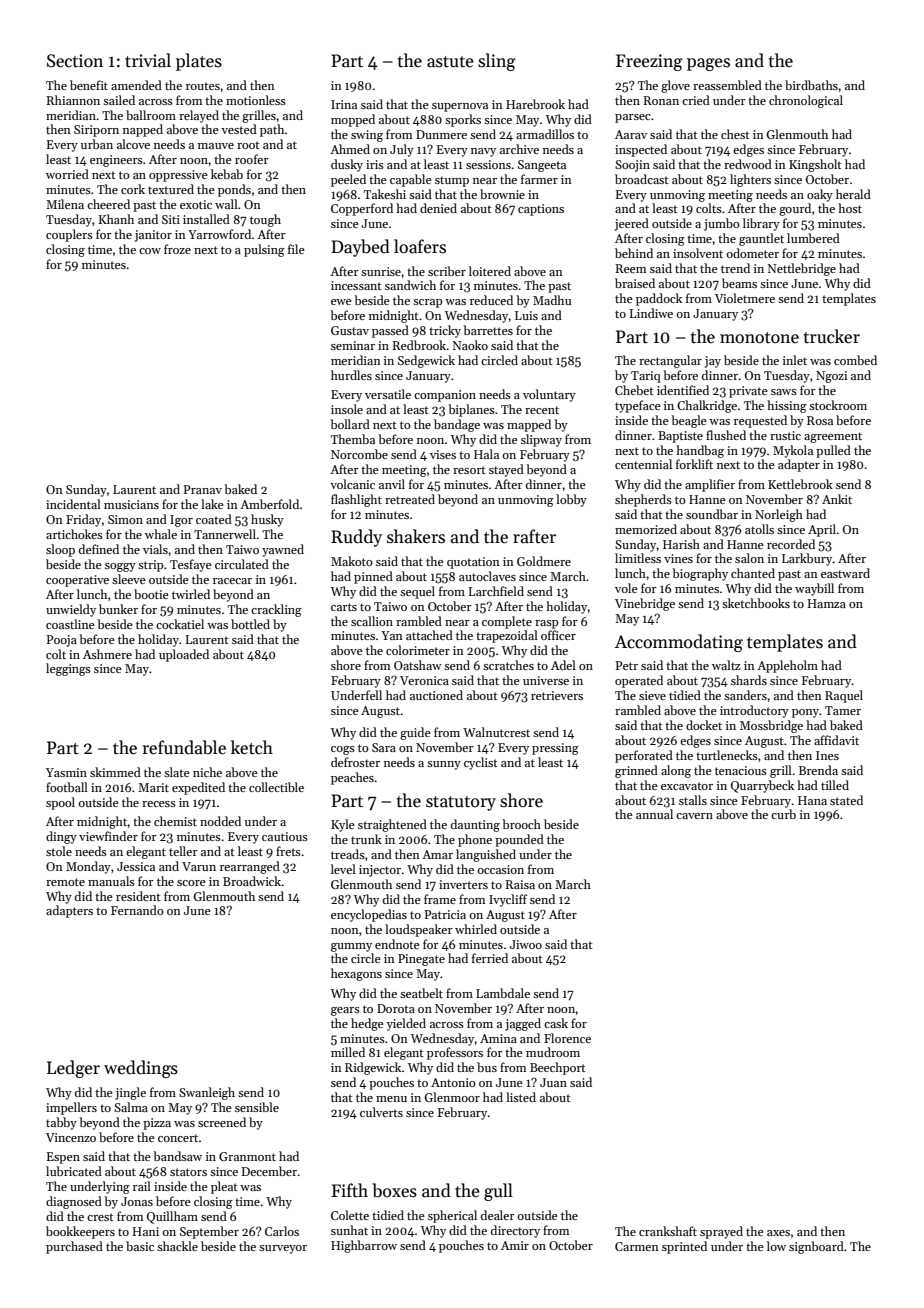  I want to click on navy, so click(483, 152).
